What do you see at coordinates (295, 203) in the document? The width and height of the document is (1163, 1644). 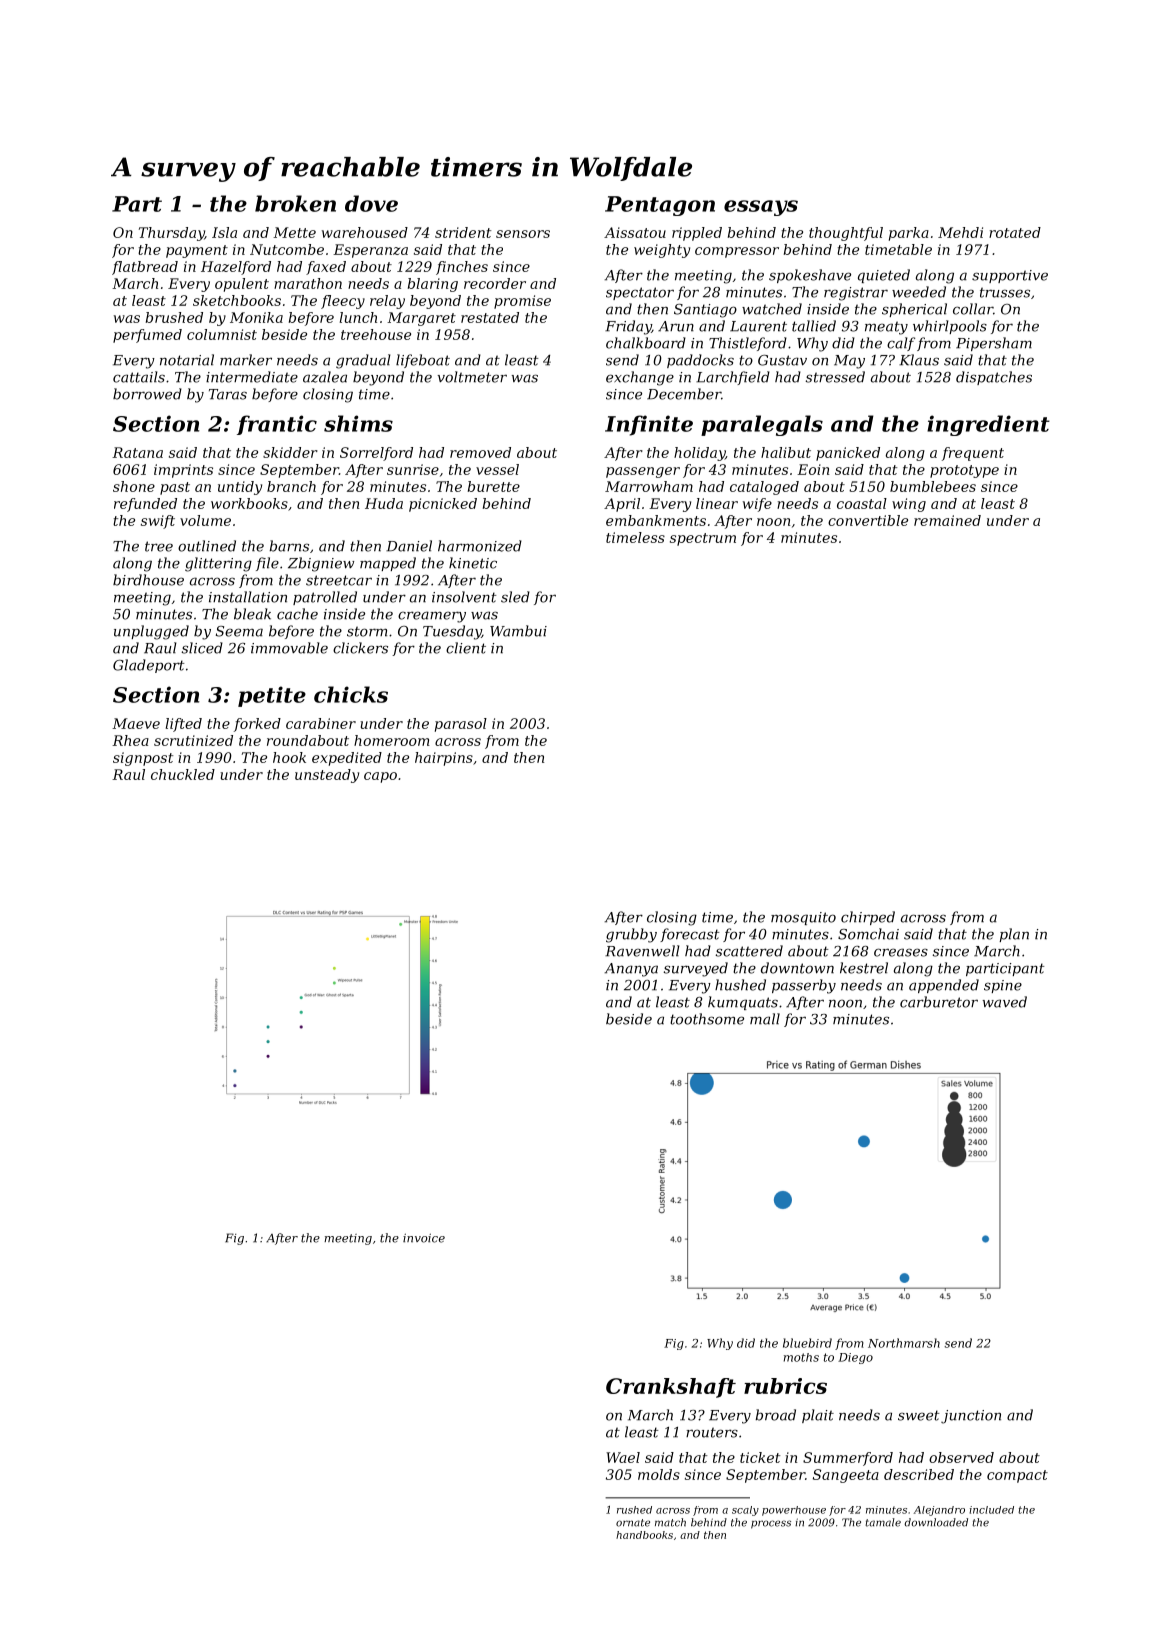 I see `broken` at bounding box center [295, 203].
